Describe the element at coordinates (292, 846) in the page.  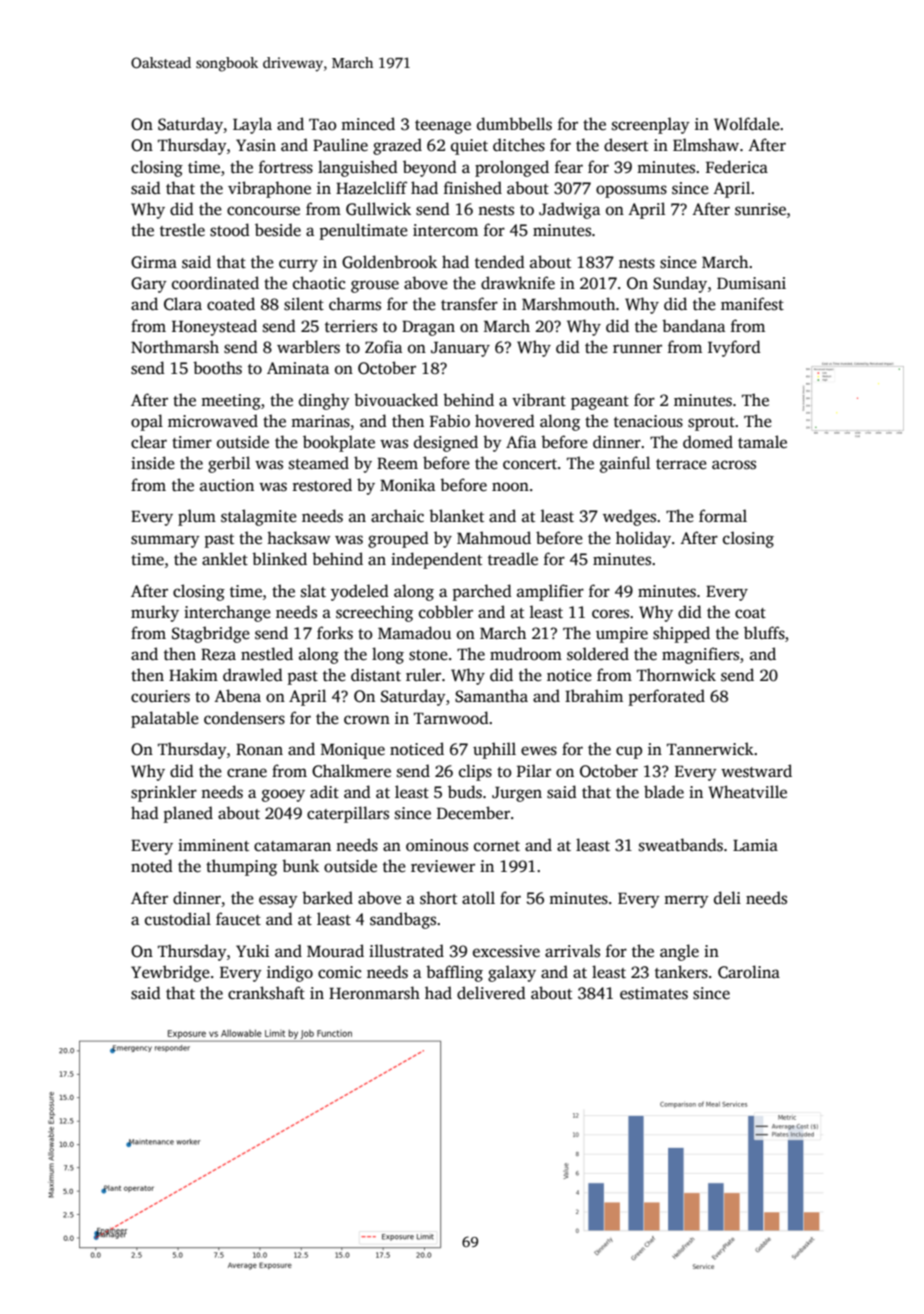
I see `catamaran` at that location.
